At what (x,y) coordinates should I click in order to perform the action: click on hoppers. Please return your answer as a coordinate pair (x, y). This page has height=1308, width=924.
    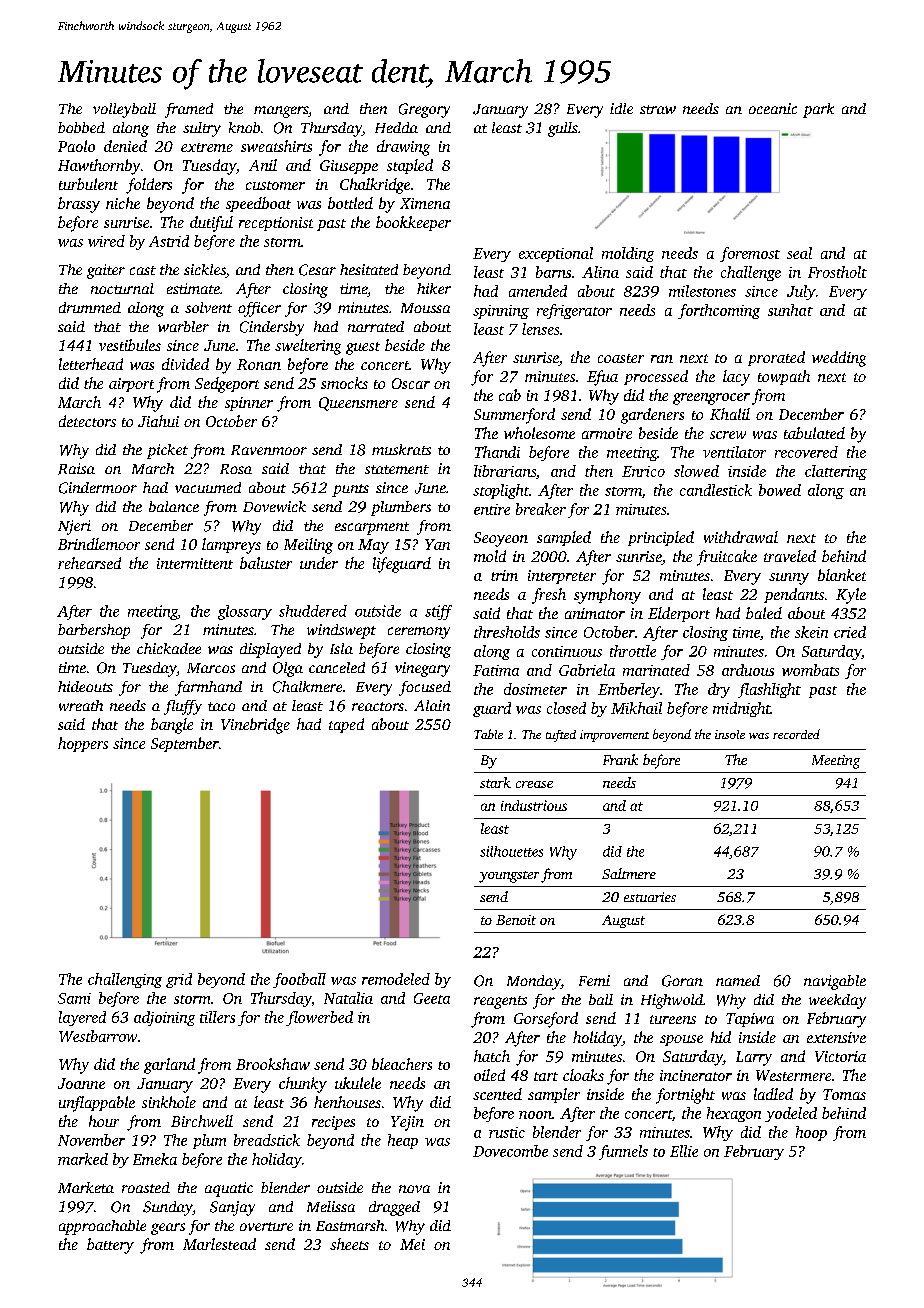
    Looking at the image, I should click on (83, 744).
